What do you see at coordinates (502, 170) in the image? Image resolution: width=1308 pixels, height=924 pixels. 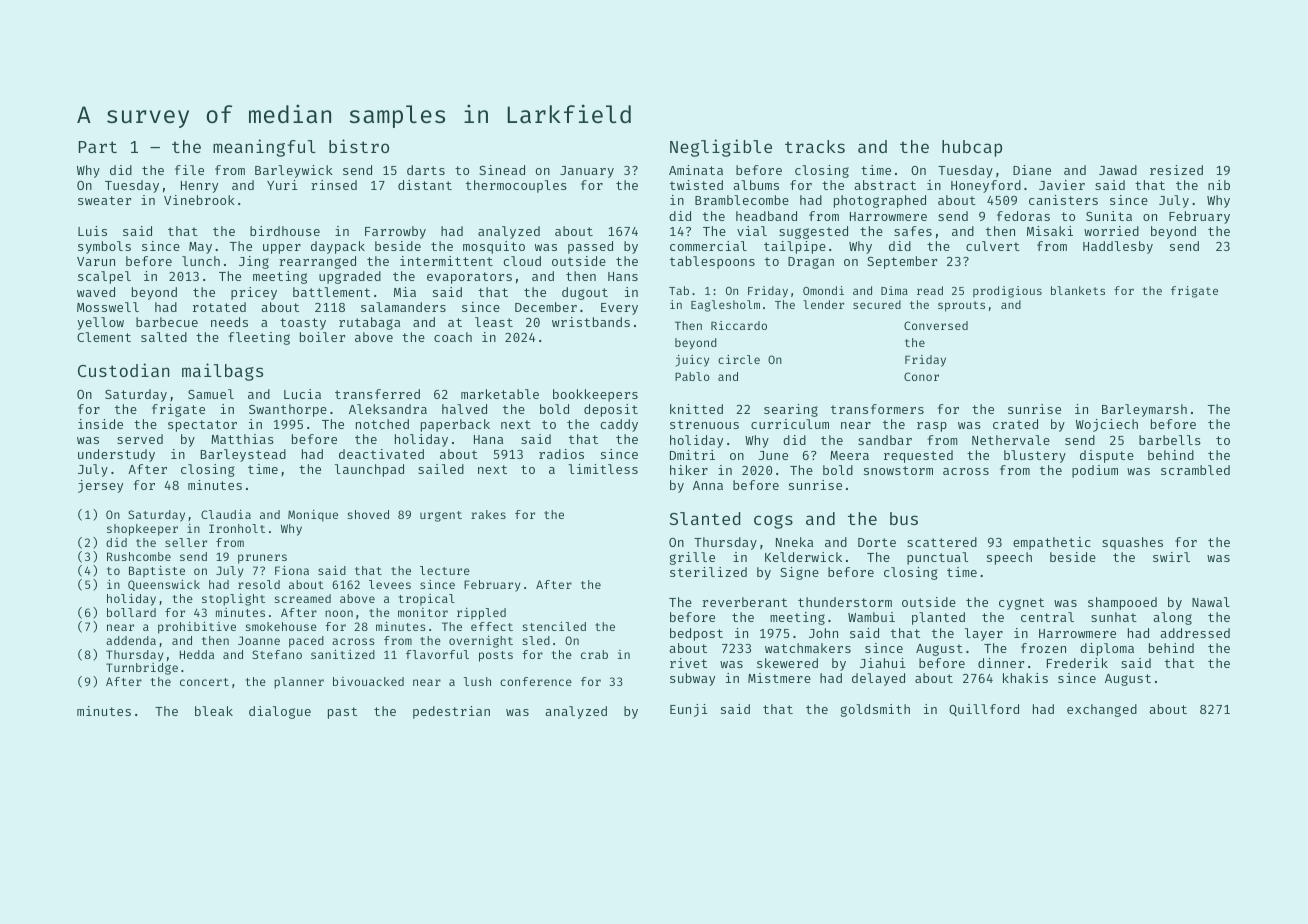 I see `Sinead` at bounding box center [502, 170].
